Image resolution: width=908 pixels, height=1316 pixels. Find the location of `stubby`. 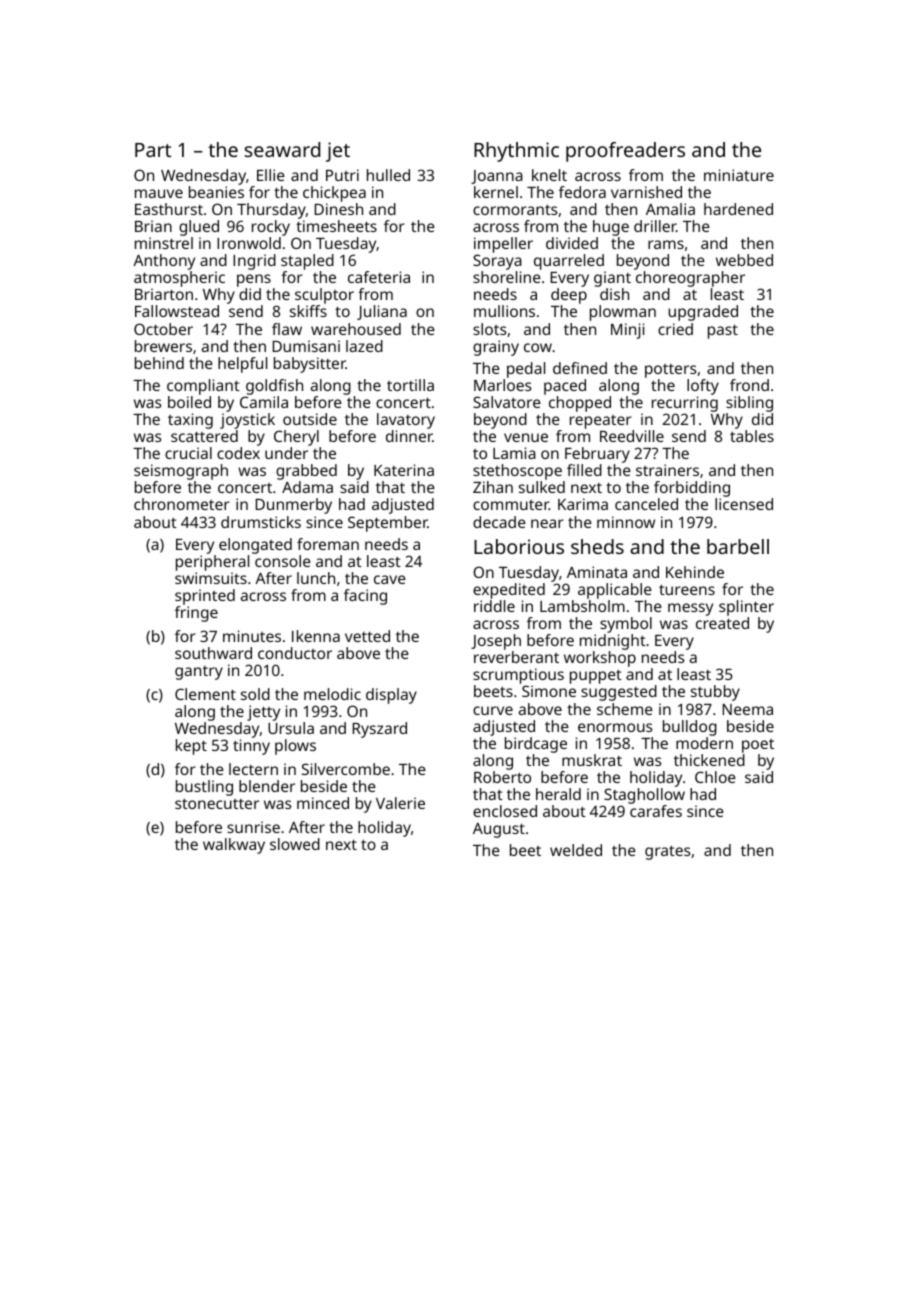

stubby is located at coordinates (715, 693).
